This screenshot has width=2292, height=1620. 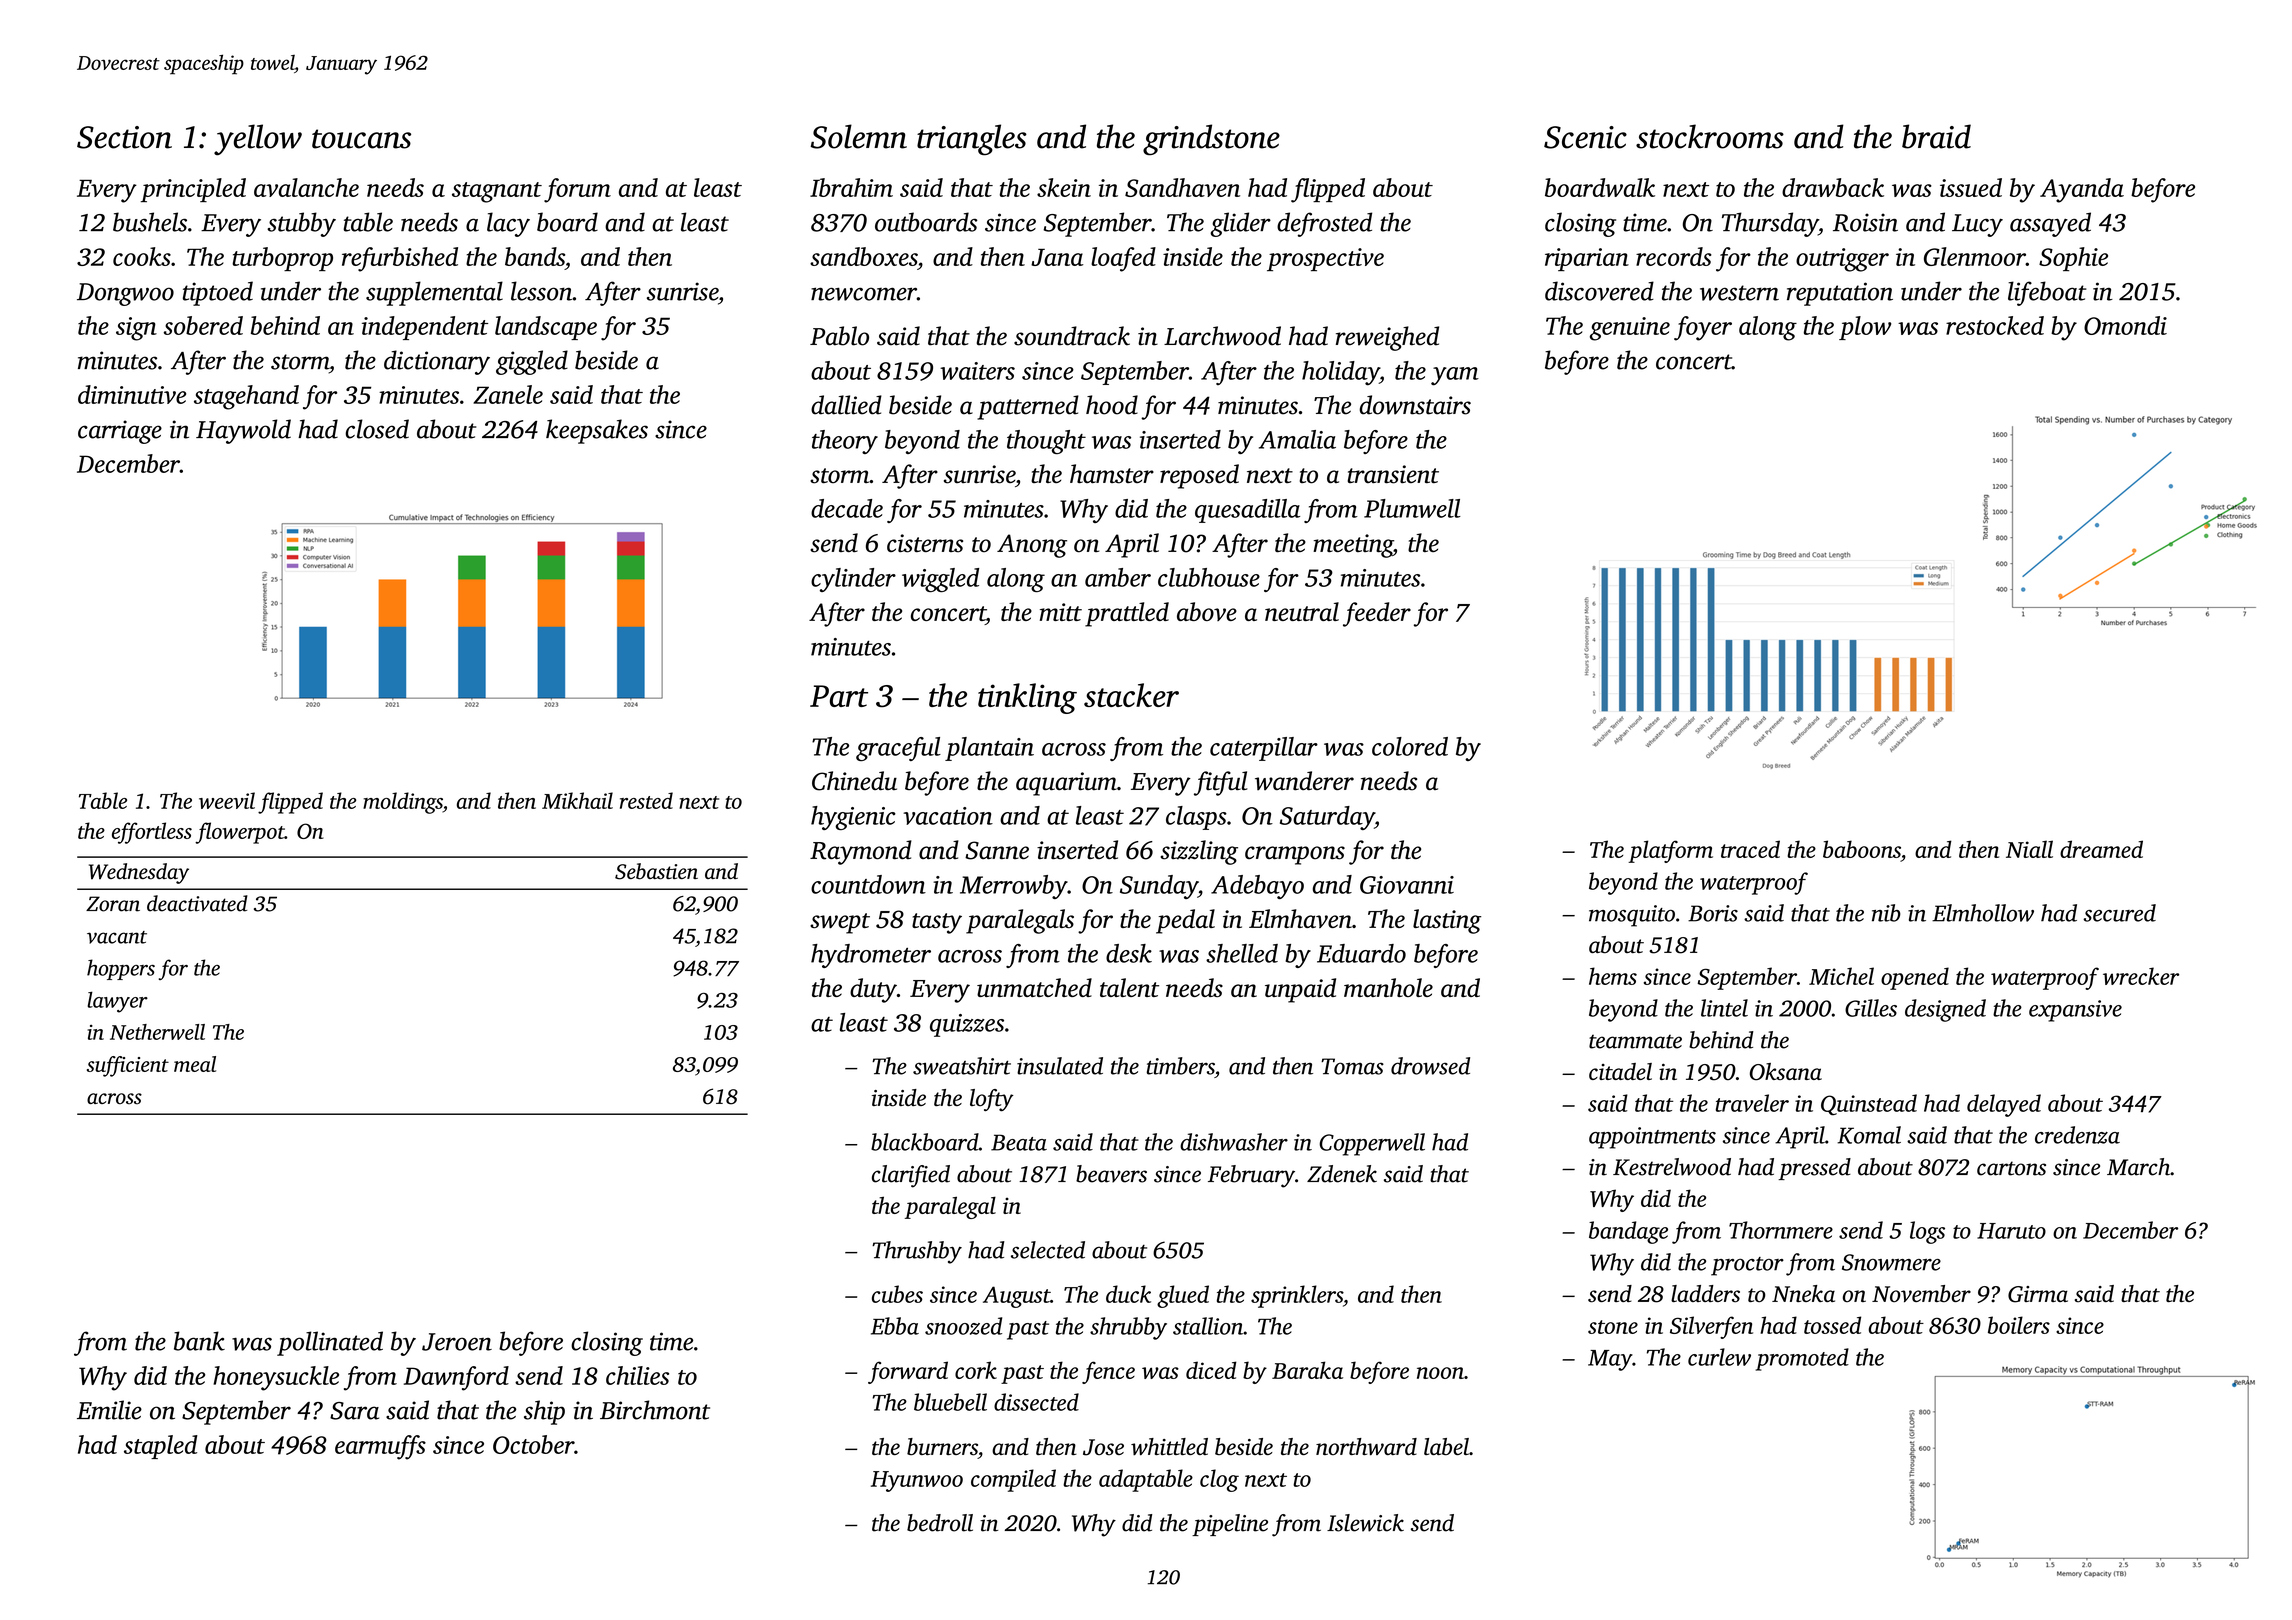 What do you see at coordinates (1377, 614) in the screenshot?
I see `feeder` at bounding box center [1377, 614].
